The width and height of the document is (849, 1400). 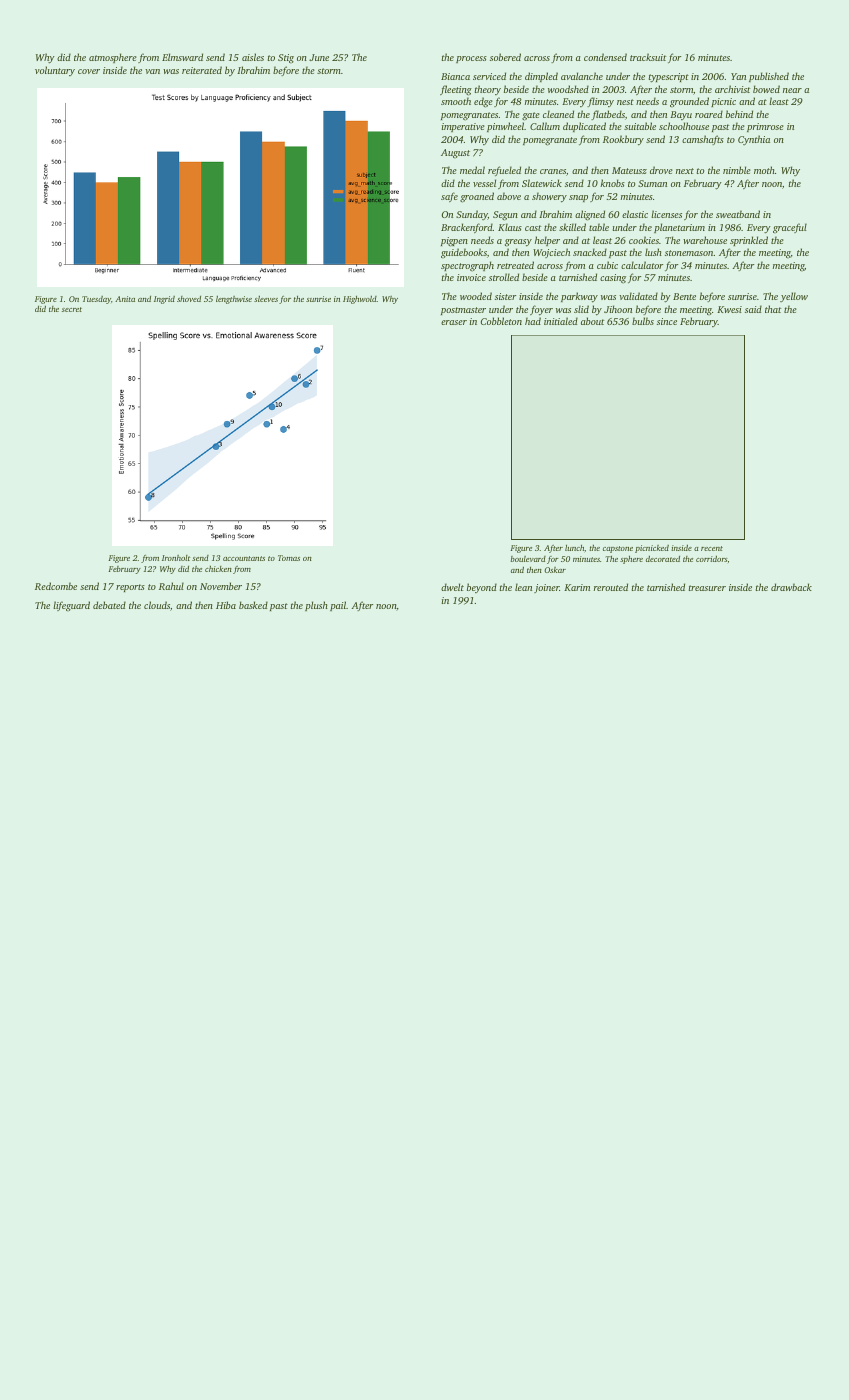 I want to click on imperative, so click(x=463, y=127).
